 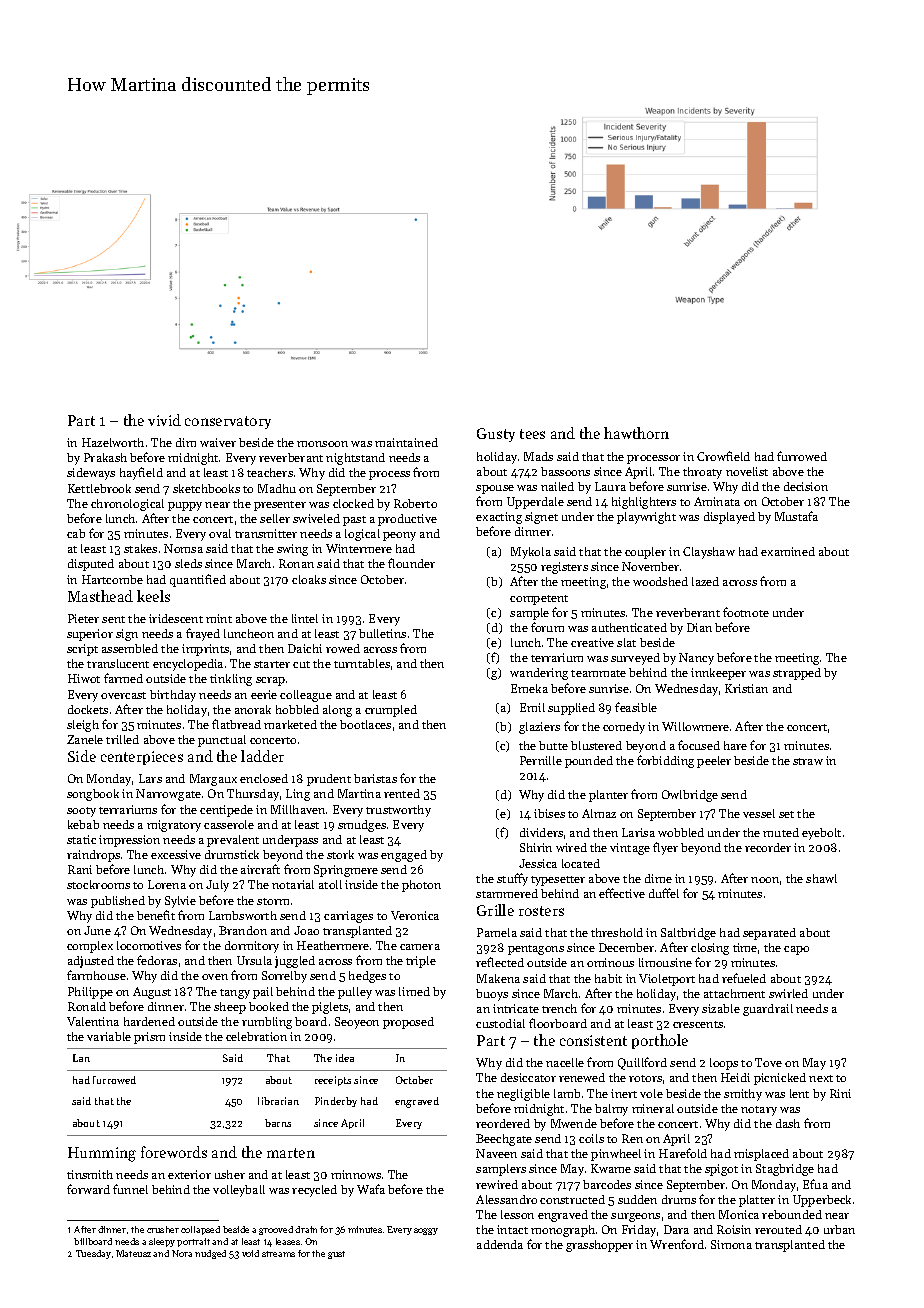 What do you see at coordinates (149, 1021) in the page?
I see `hardened` at bounding box center [149, 1021].
